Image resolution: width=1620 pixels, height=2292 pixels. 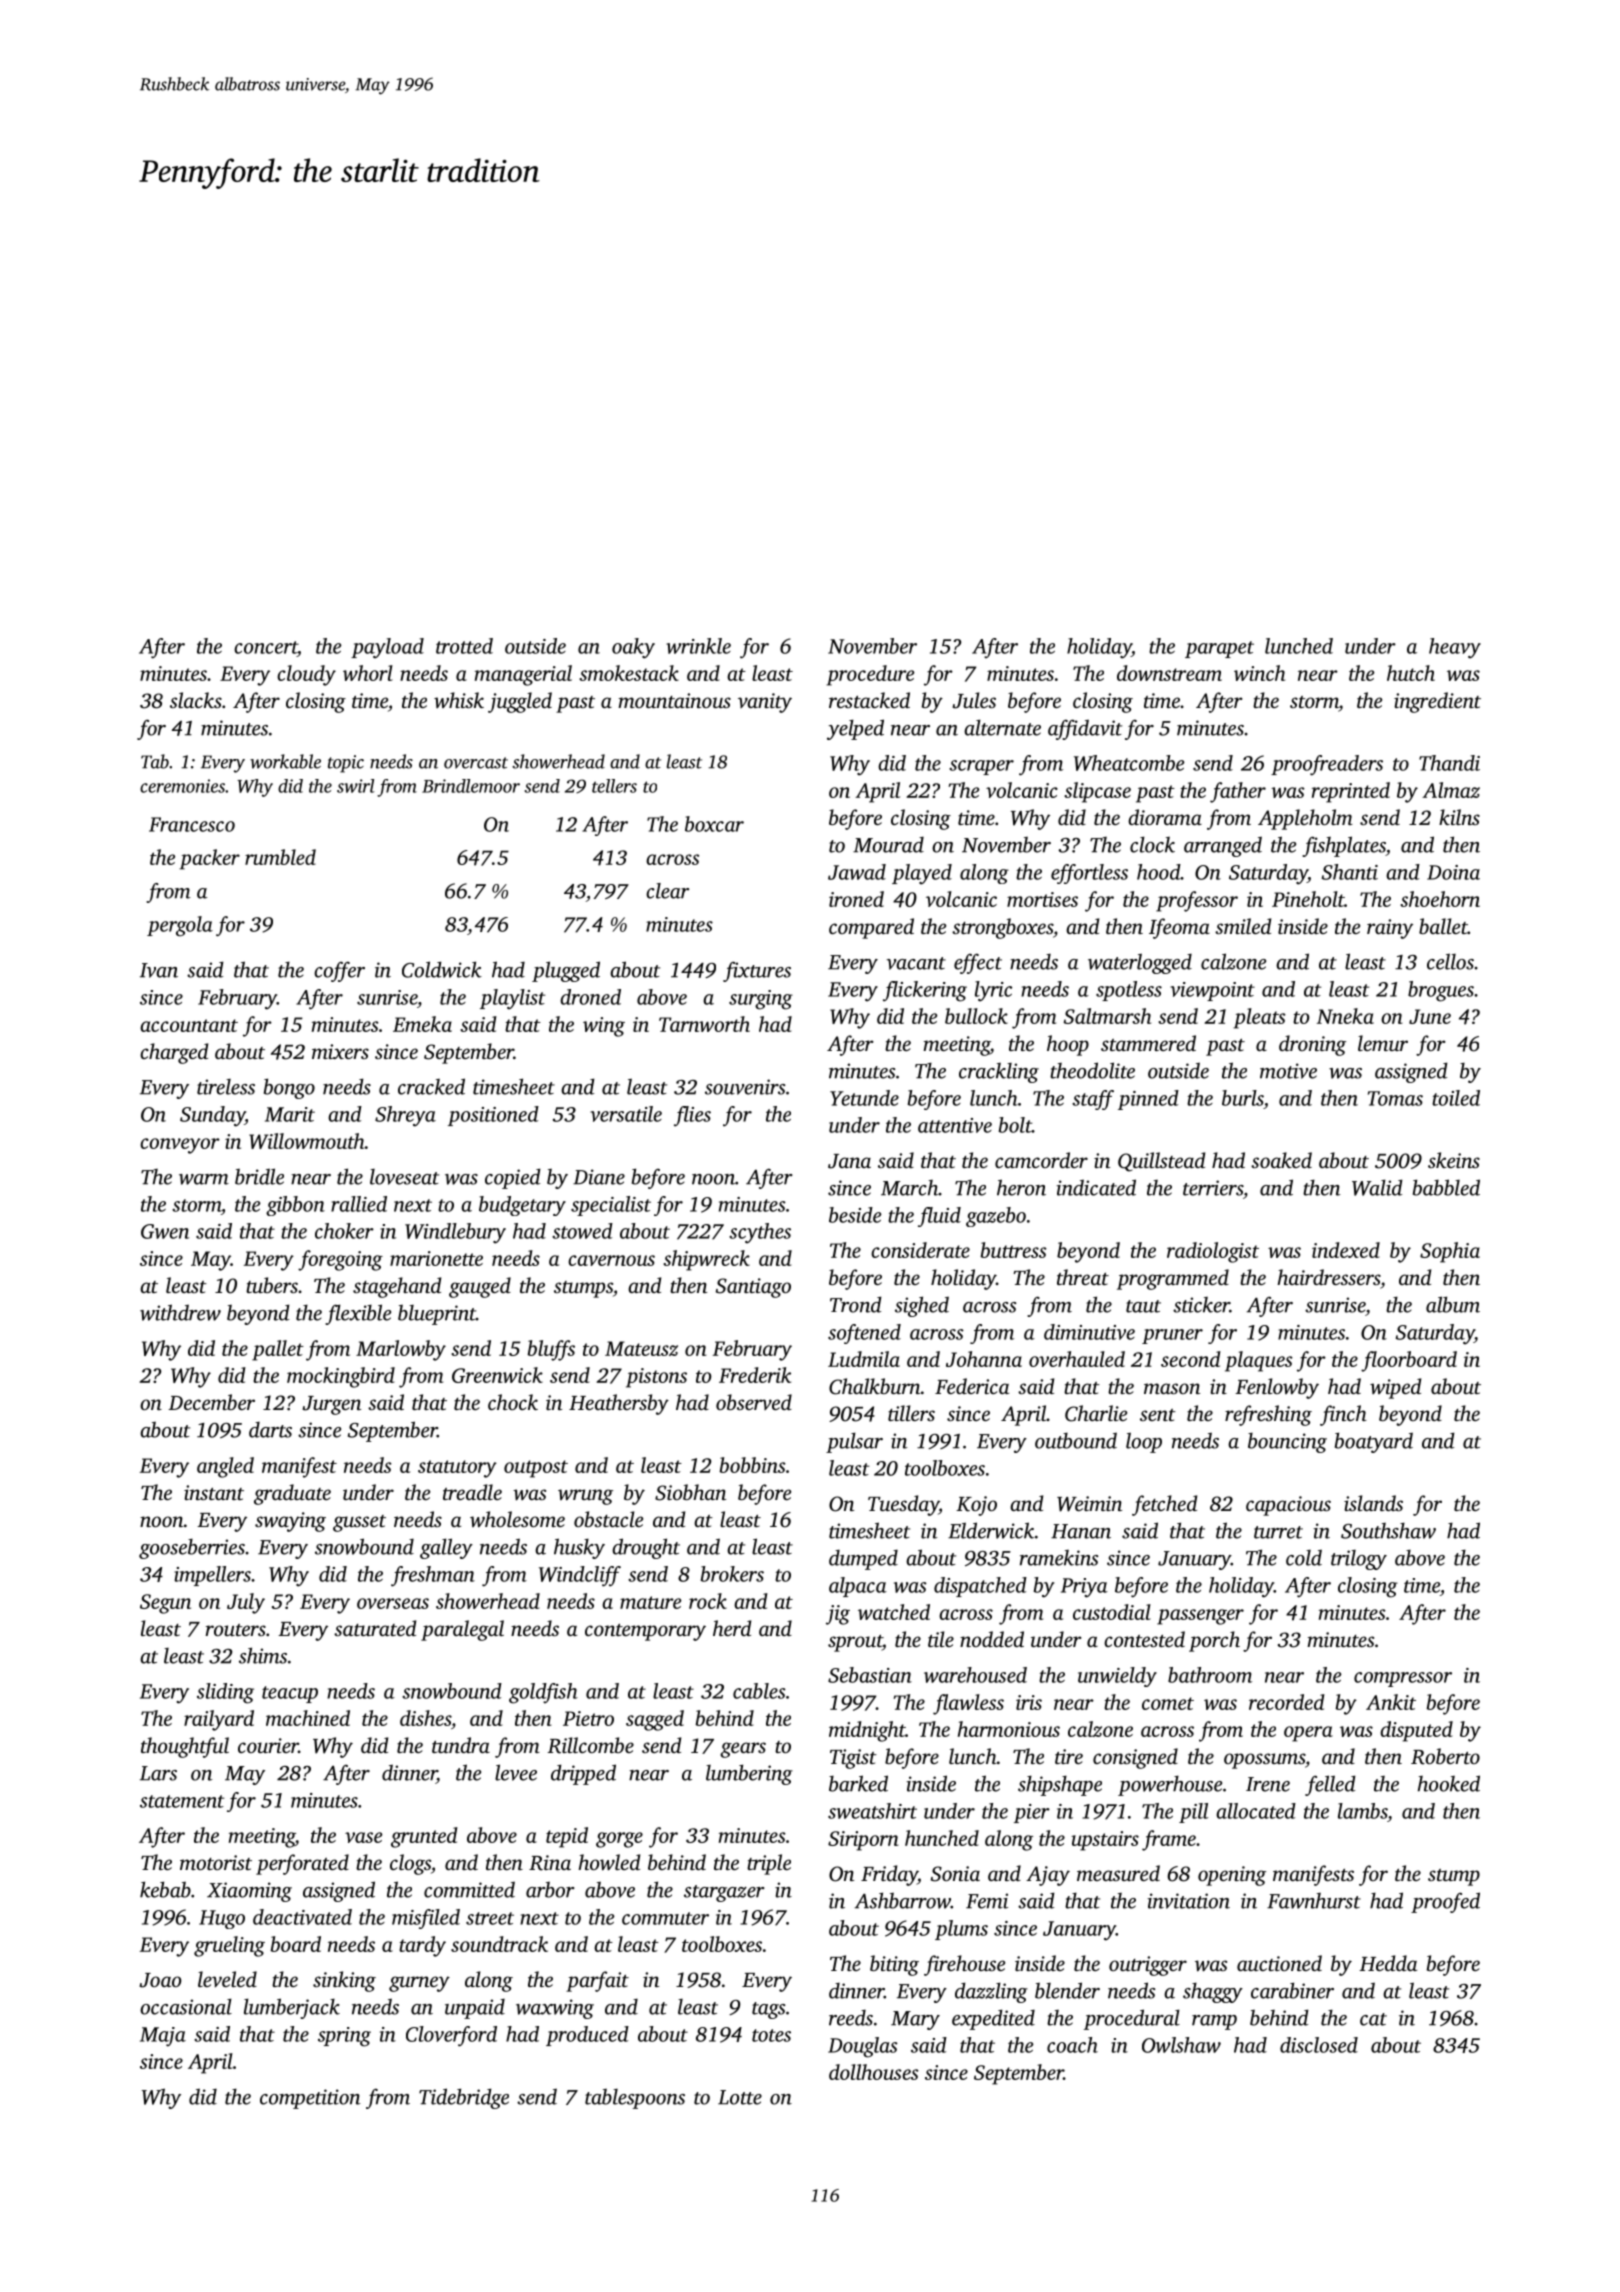 I want to click on coffer, so click(x=339, y=971).
